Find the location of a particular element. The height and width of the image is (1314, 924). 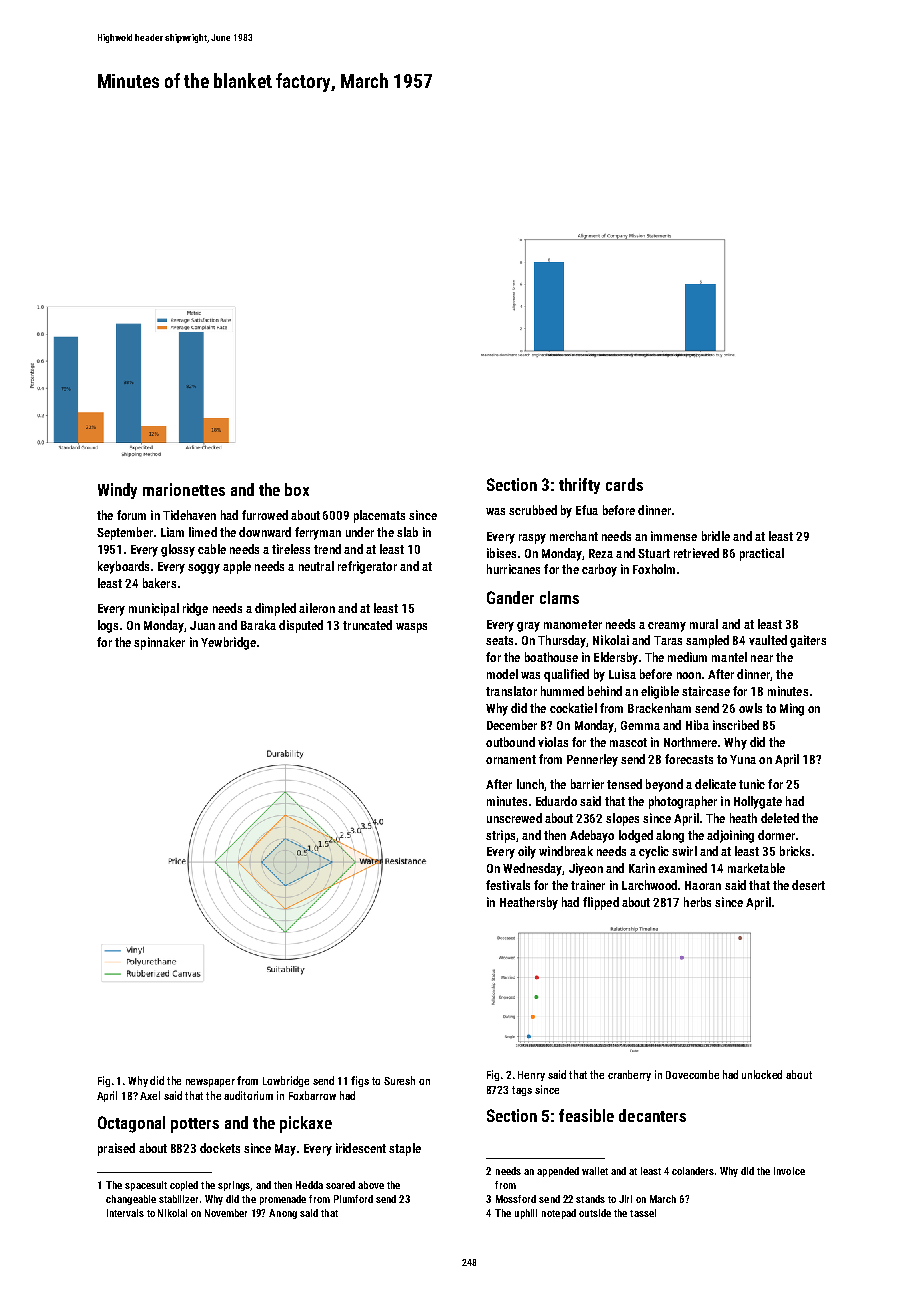

desert is located at coordinates (808, 885).
